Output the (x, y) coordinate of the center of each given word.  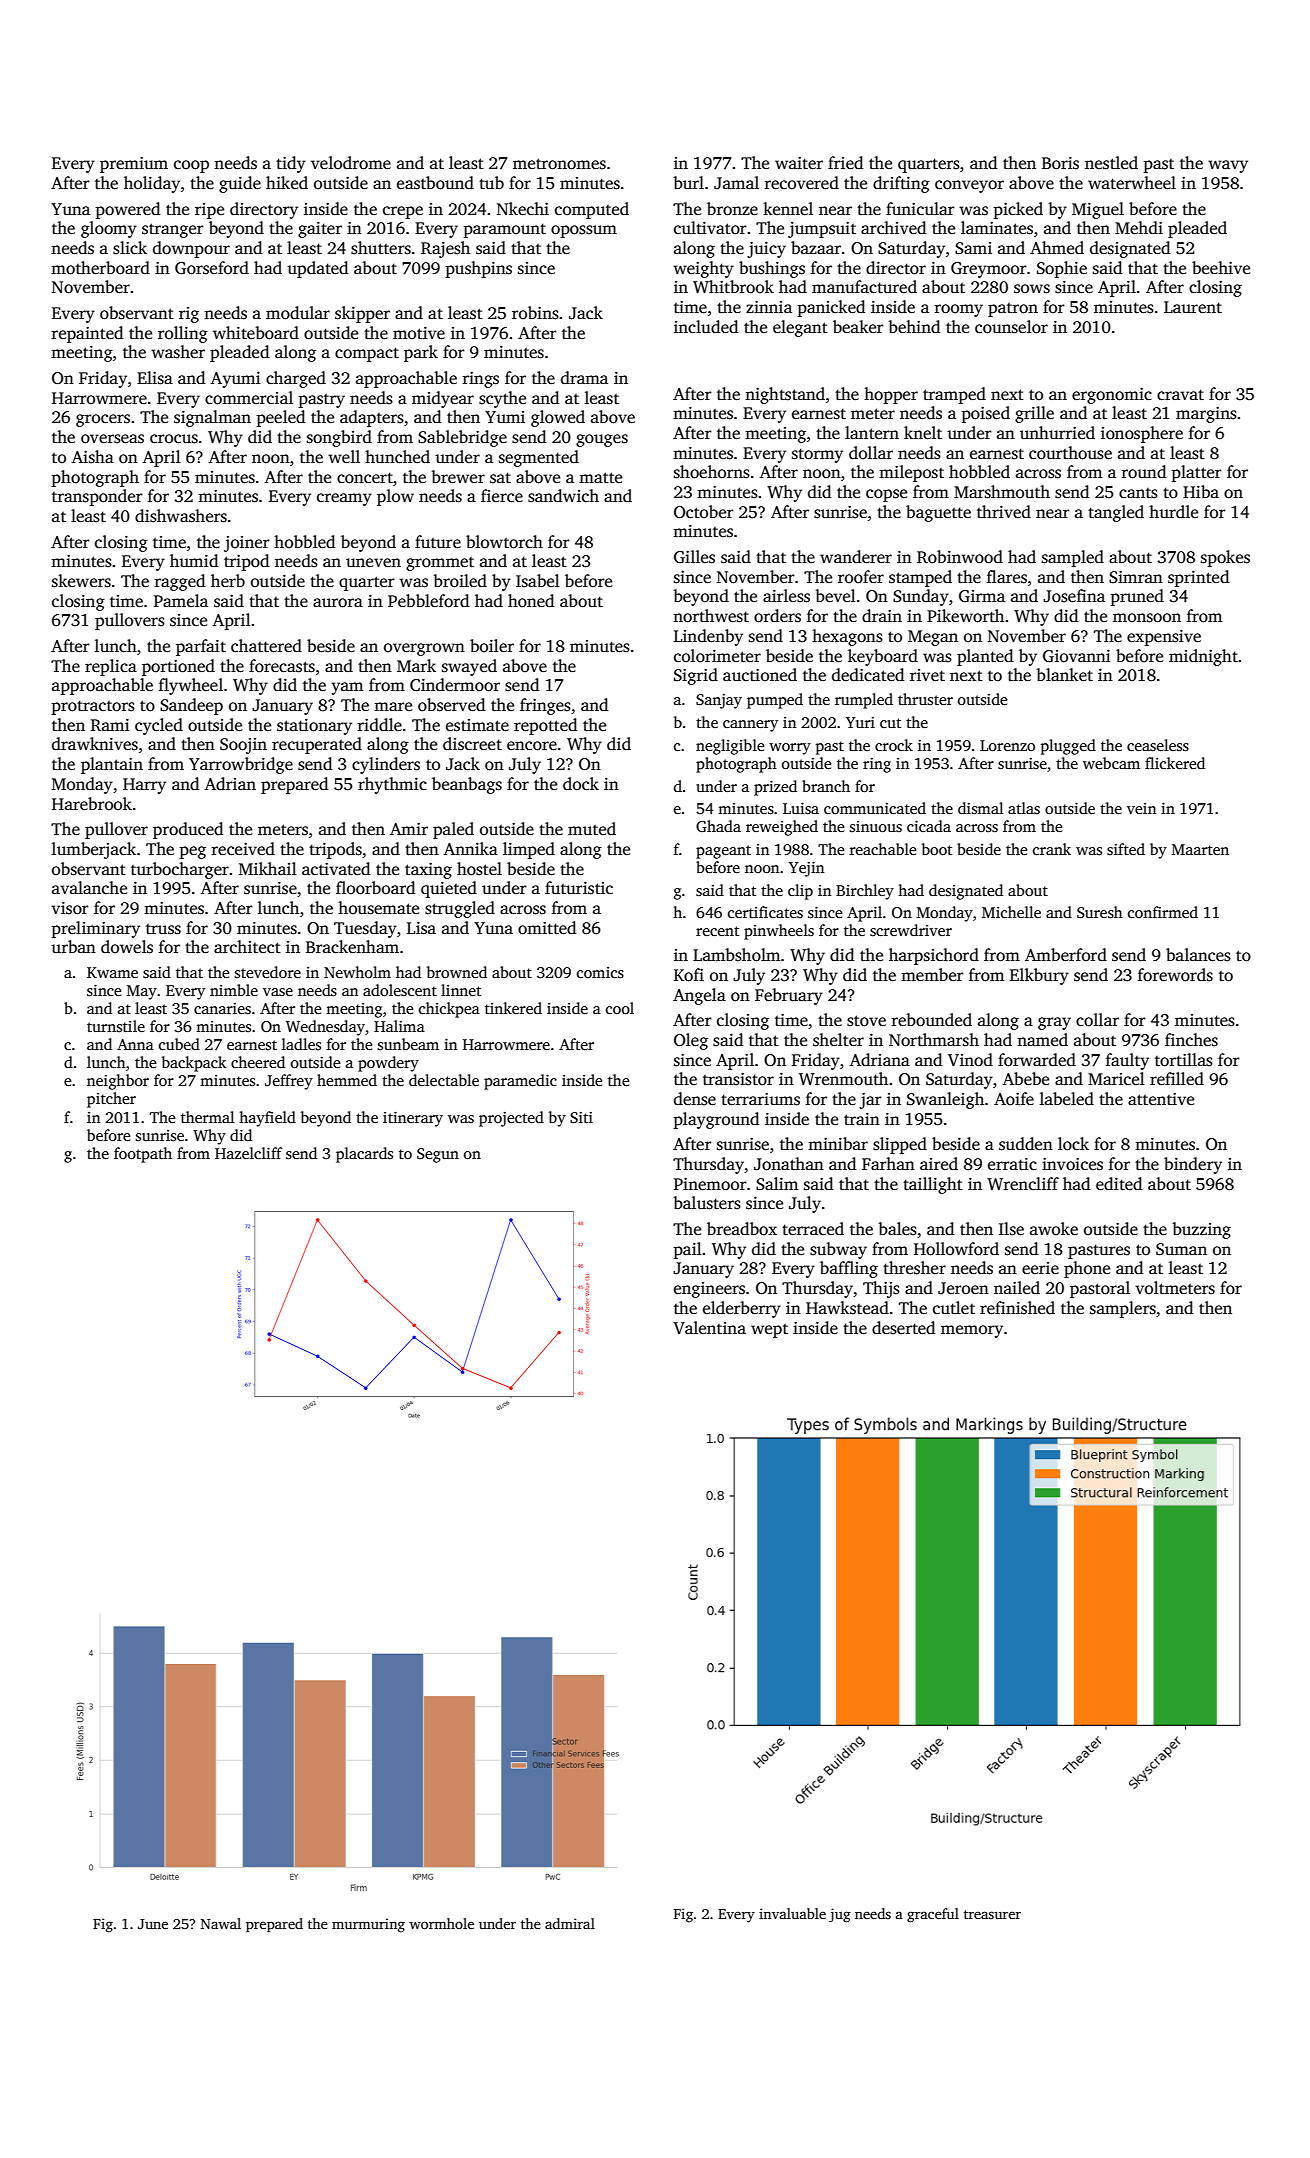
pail (687, 1250)
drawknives (95, 744)
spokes (1225, 558)
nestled (1111, 163)
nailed (1017, 1288)
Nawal (221, 1923)
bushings (772, 269)
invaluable (792, 1913)
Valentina (709, 1327)
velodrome (351, 163)
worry (790, 749)
